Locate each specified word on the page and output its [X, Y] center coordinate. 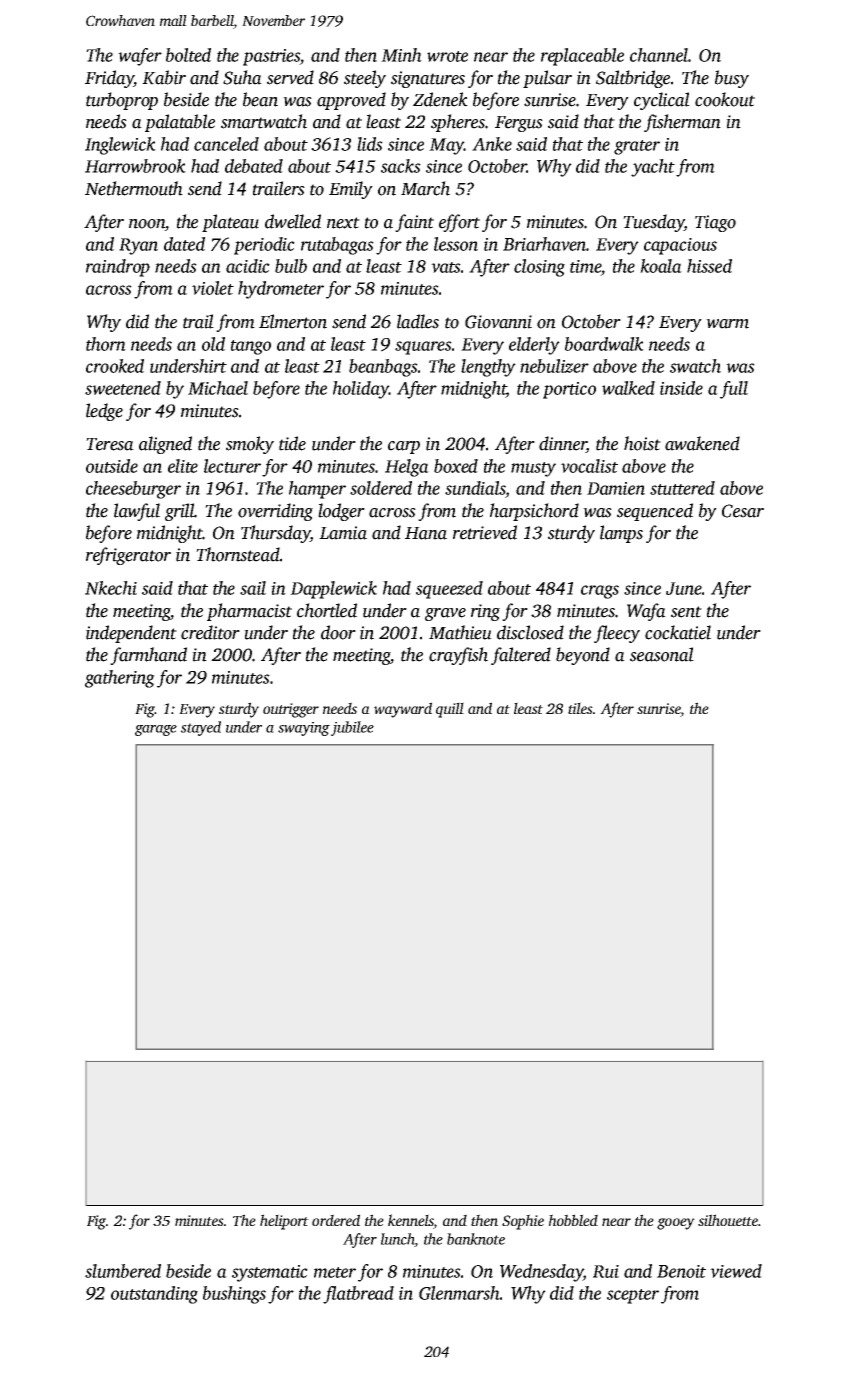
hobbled [573, 1220]
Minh [401, 55]
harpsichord [534, 512]
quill [450, 710]
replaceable [582, 57]
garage [156, 730]
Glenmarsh [459, 1293]
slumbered [123, 1271]
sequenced [655, 512]
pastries [271, 57]
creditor [210, 632]
